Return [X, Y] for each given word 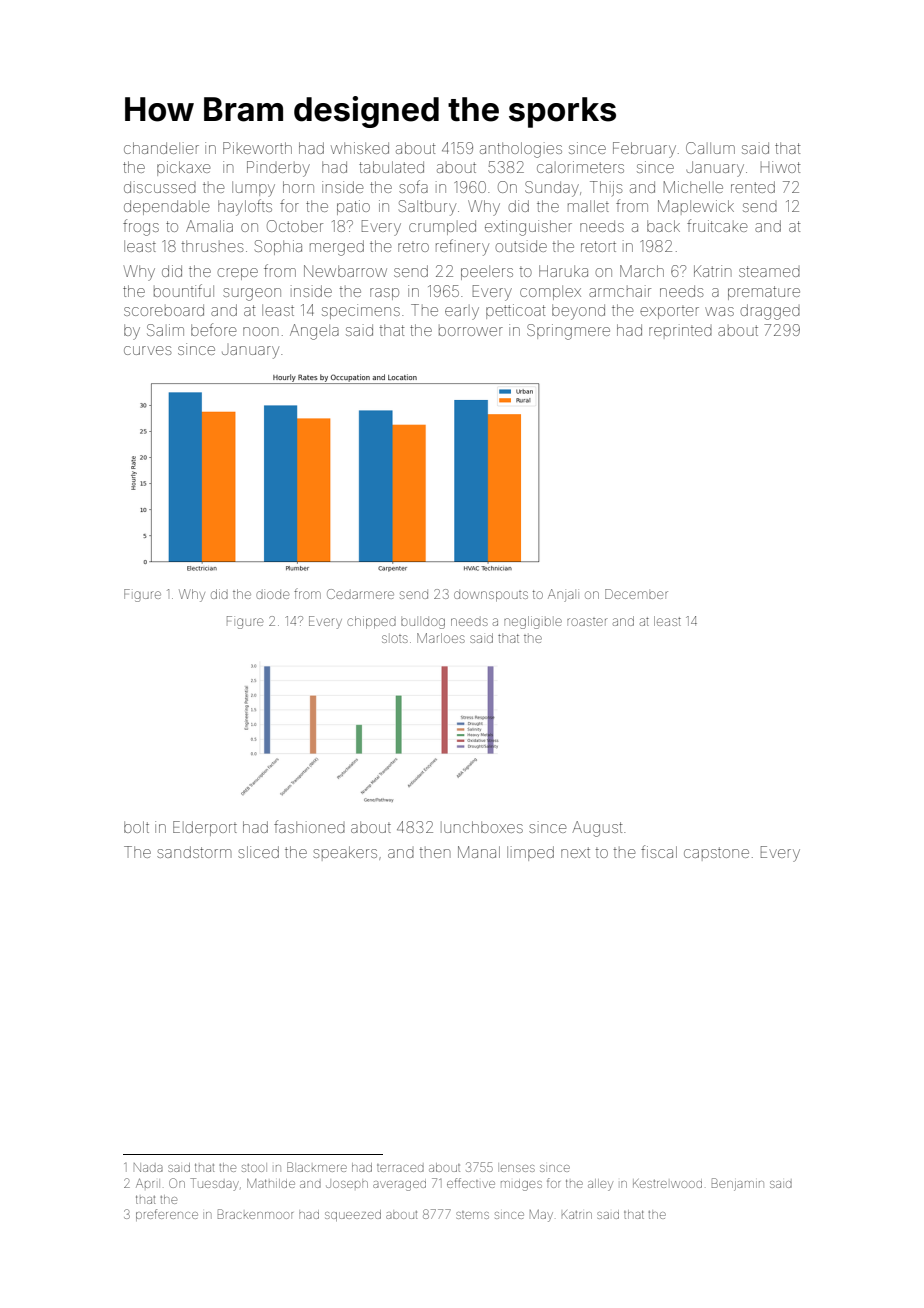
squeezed [353, 1215]
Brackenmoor [255, 1214]
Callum [710, 148]
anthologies [521, 150]
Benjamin [738, 1184]
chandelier [161, 148]
